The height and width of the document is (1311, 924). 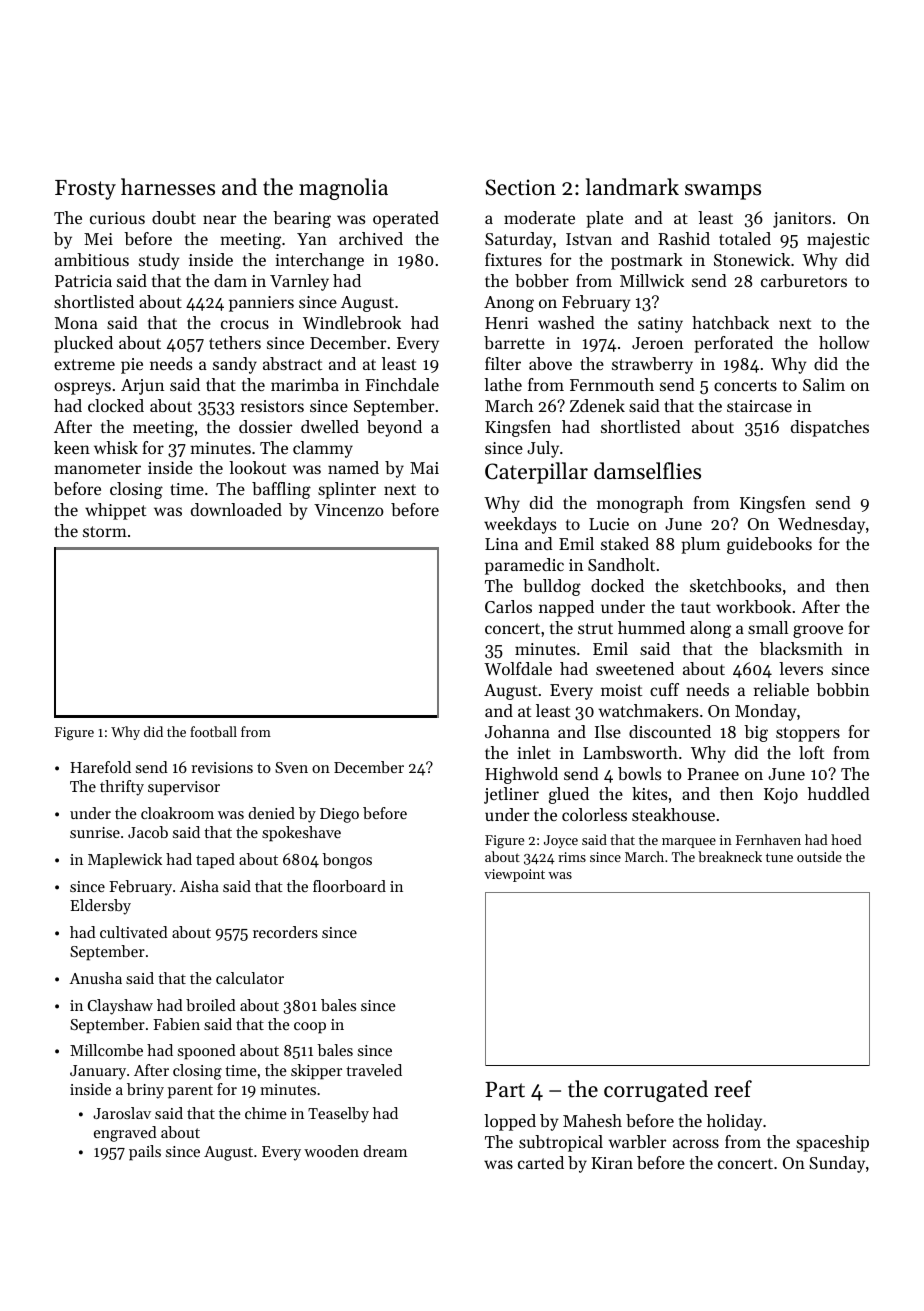 What do you see at coordinates (608, 731) in the document?
I see `Ilse` at bounding box center [608, 731].
